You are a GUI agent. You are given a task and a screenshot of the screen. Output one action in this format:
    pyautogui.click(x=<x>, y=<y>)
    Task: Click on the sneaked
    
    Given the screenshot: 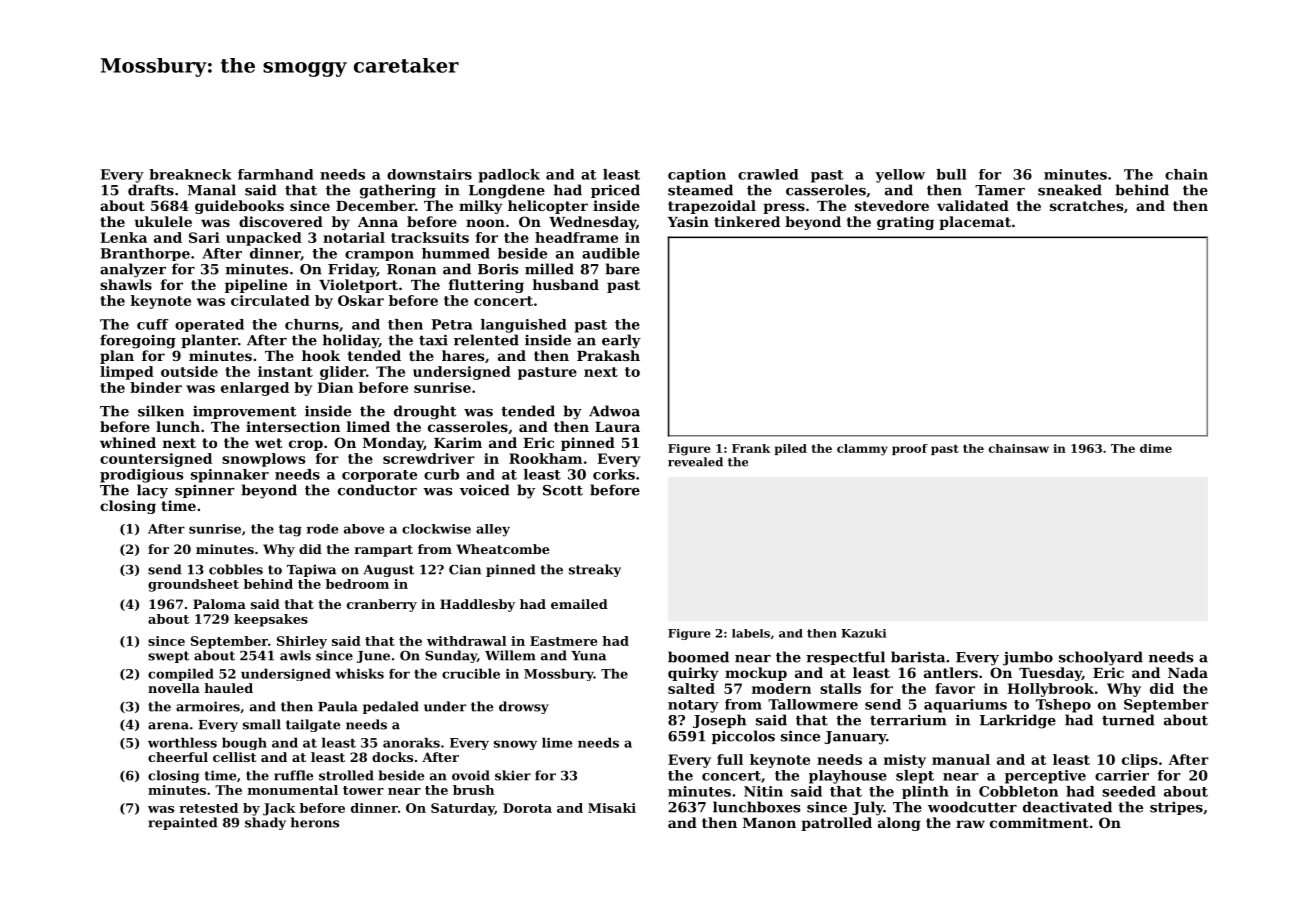 What is the action you would take?
    pyautogui.click(x=1070, y=190)
